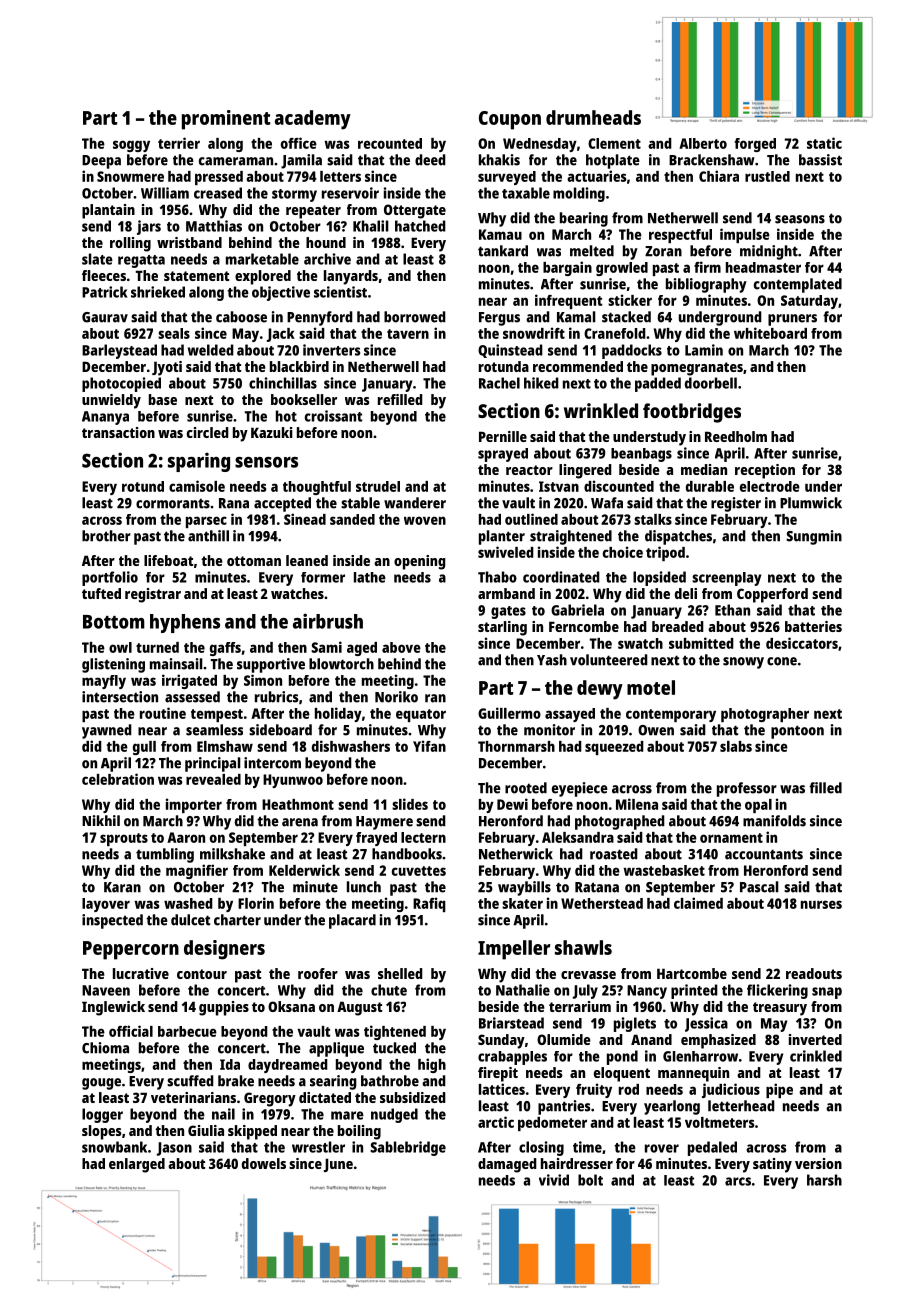 The width and height of the screenshot is (924, 1308). Describe the element at coordinates (429, 904) in the screenshot. I see `Rafiq` at that location.
